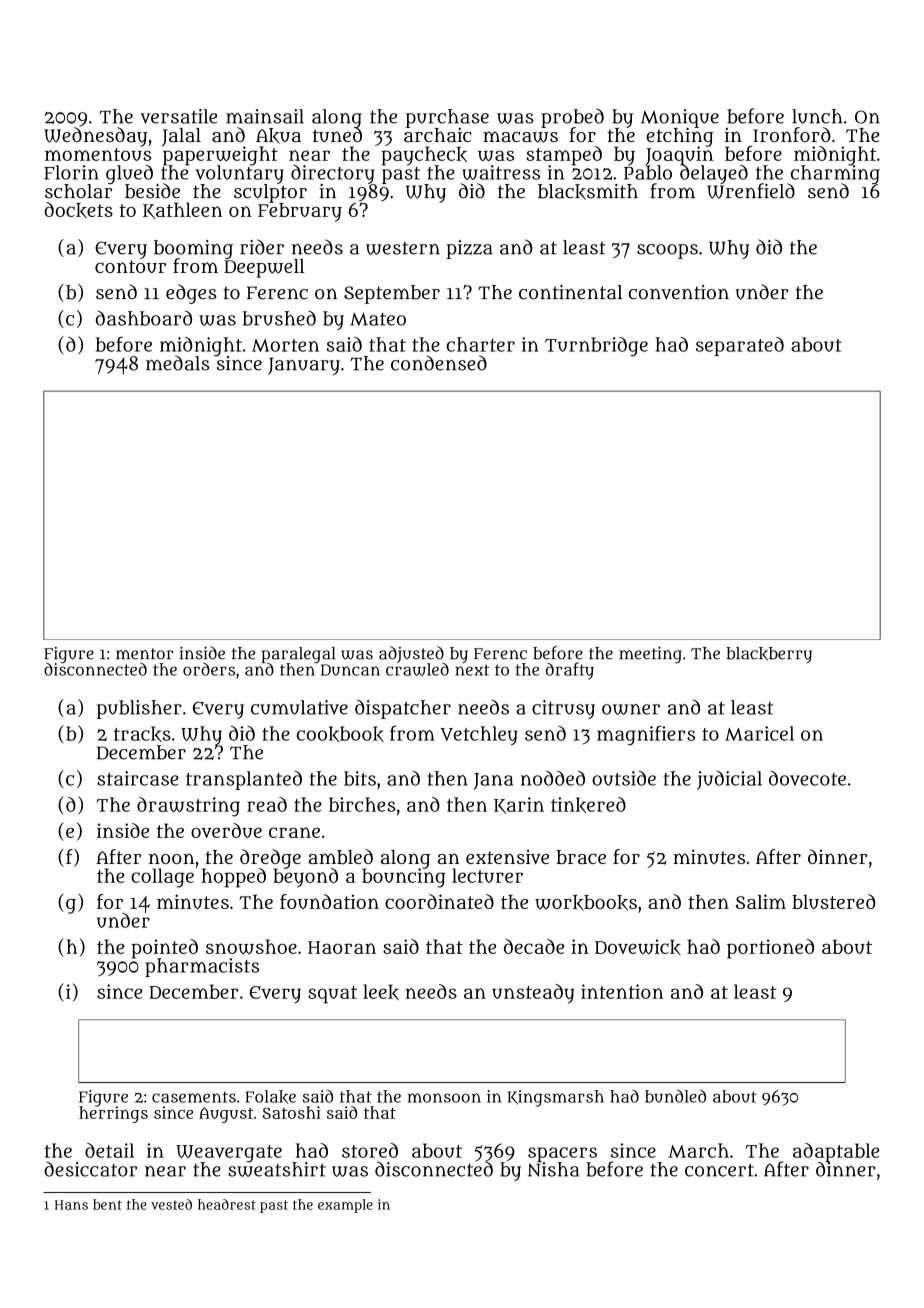 The height and width of the screenshot is (1308, 924). Describe the element at coordinates (229, 1153) in the screenshot. I see `Weavergate` at that location.
